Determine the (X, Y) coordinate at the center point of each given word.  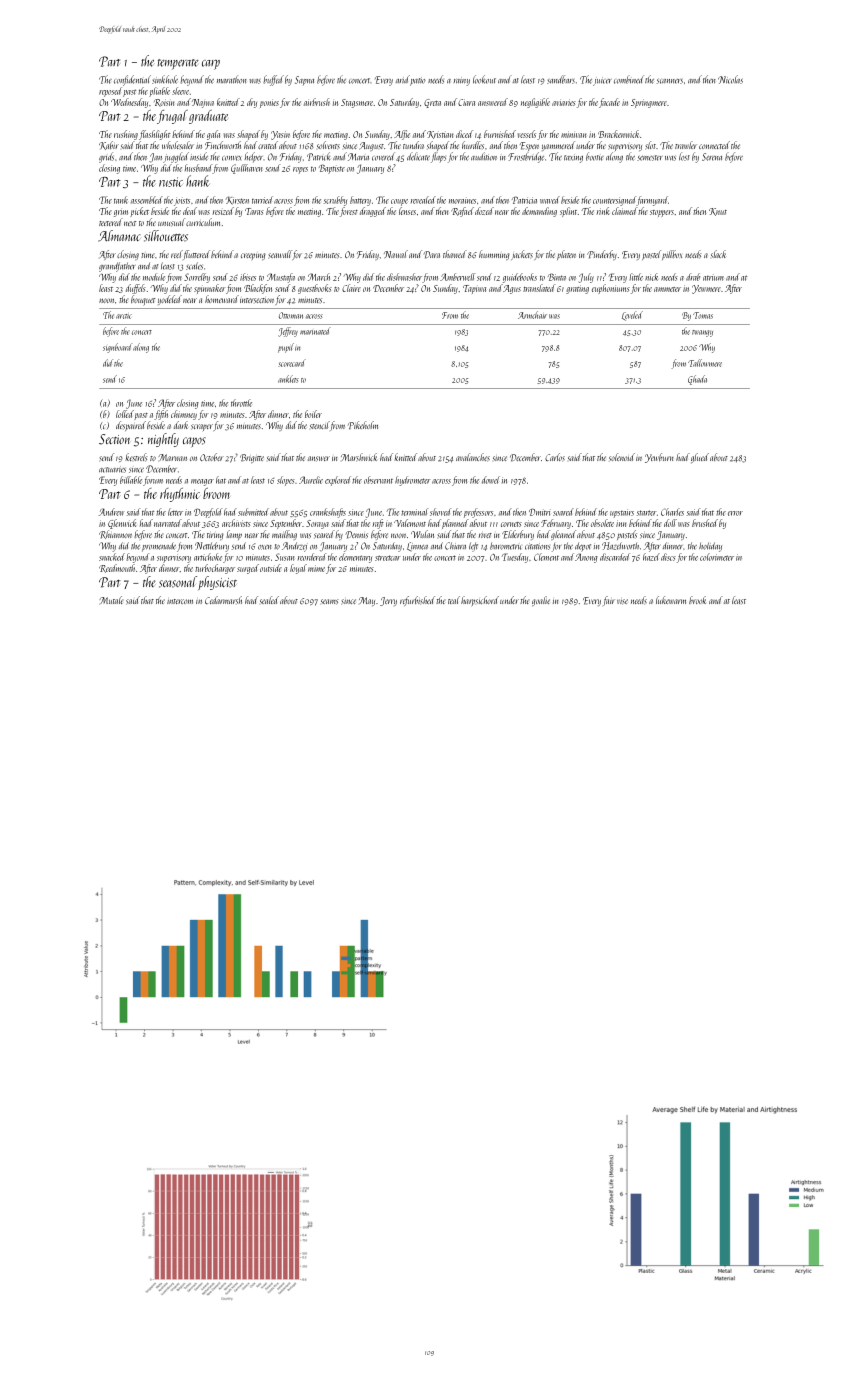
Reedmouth (117, 568)
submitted (253, 512)
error (735, 513)
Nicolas (730, 79)
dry (252, 103)
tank (121, 200)
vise (622, 602)
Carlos (555, 457)
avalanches (473, 457)
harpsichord (480, 601)
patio (417, 81)
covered (383, 156)
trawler (686, 145)
